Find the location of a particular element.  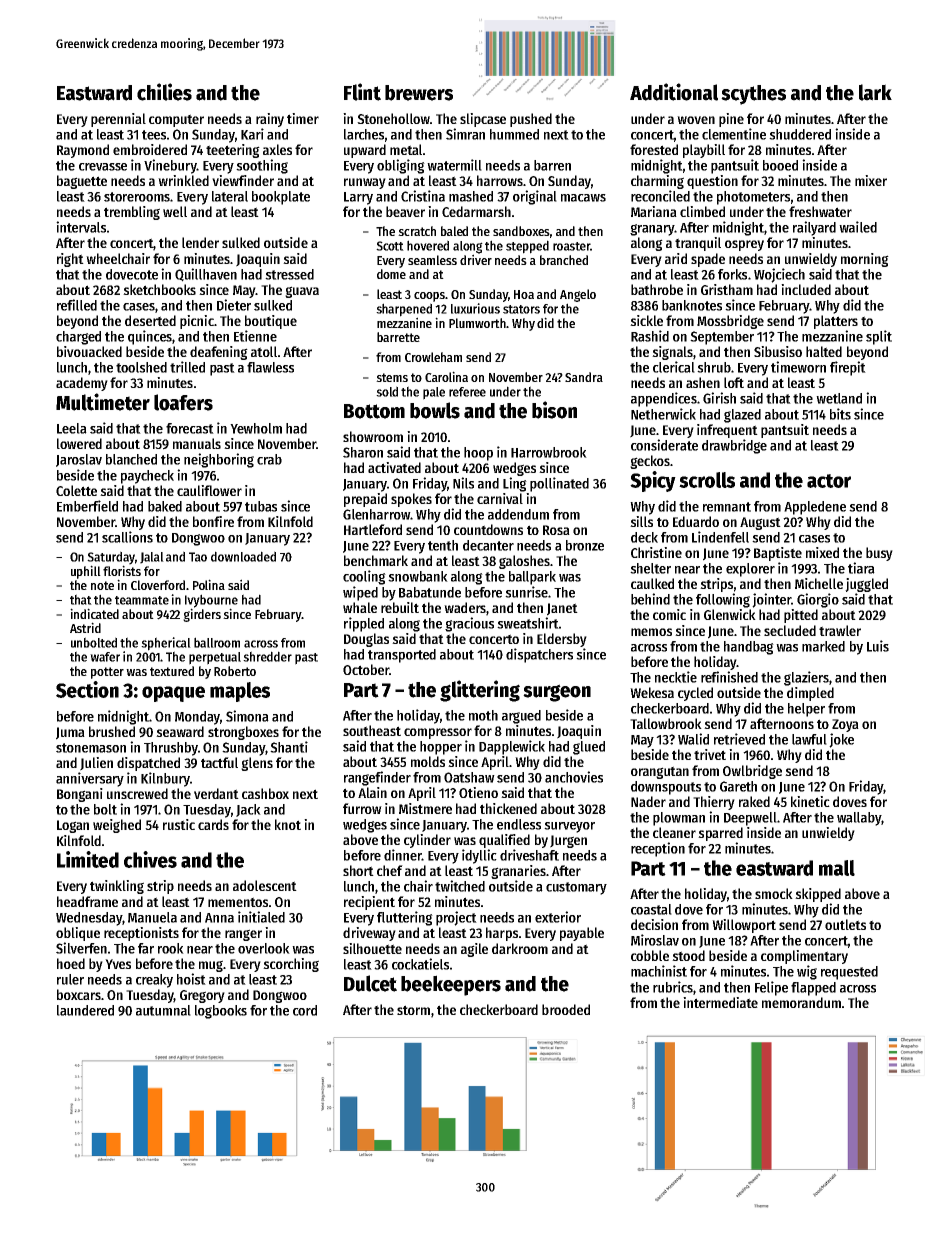

autumnal is located at coordinates (163, 1010).
